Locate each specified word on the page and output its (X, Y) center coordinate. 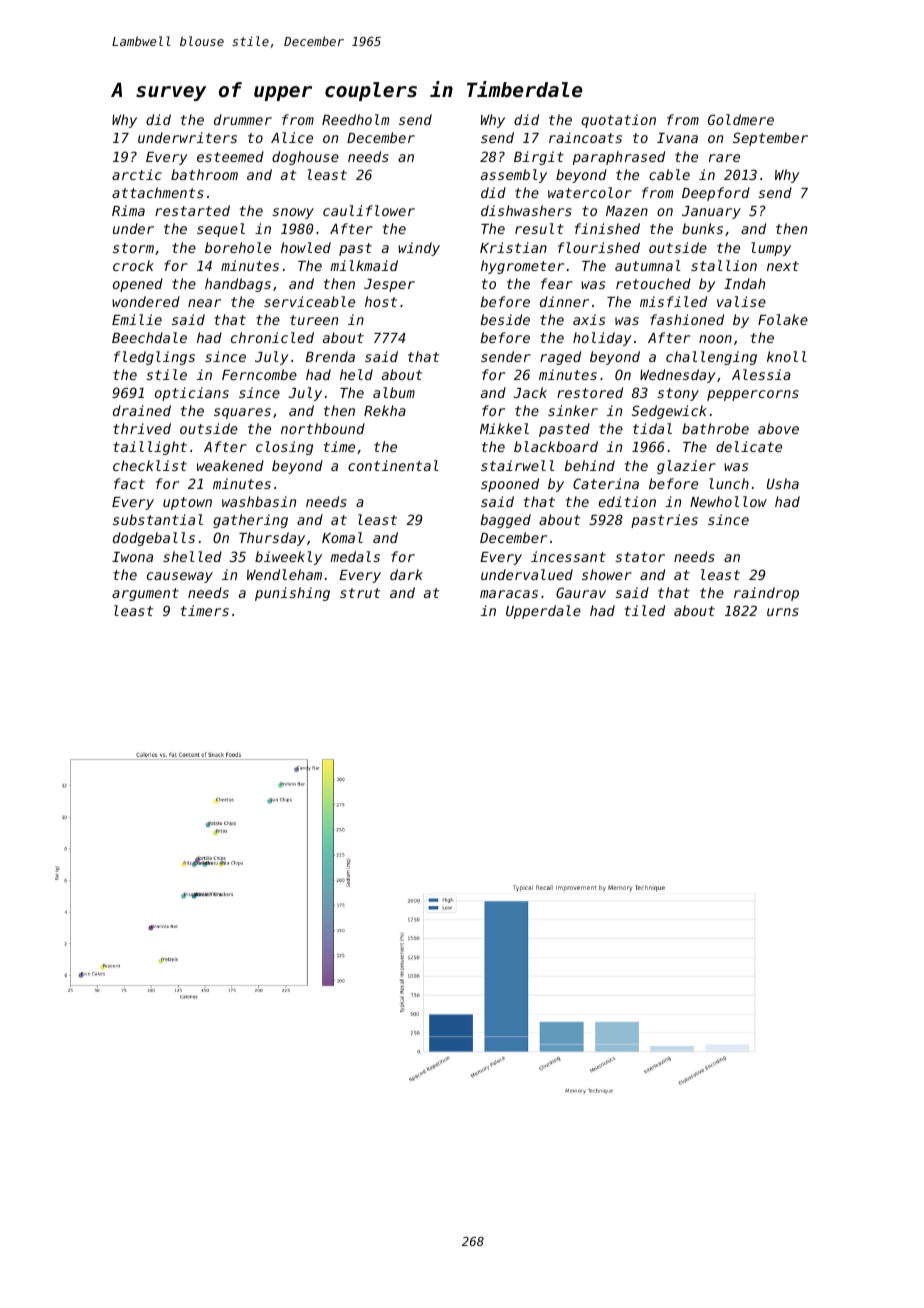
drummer (243, 119)
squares (242, 413)
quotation (618, 121)
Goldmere (741, 119)
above (778, 428)
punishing (292, 594)
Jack (530, 392)
